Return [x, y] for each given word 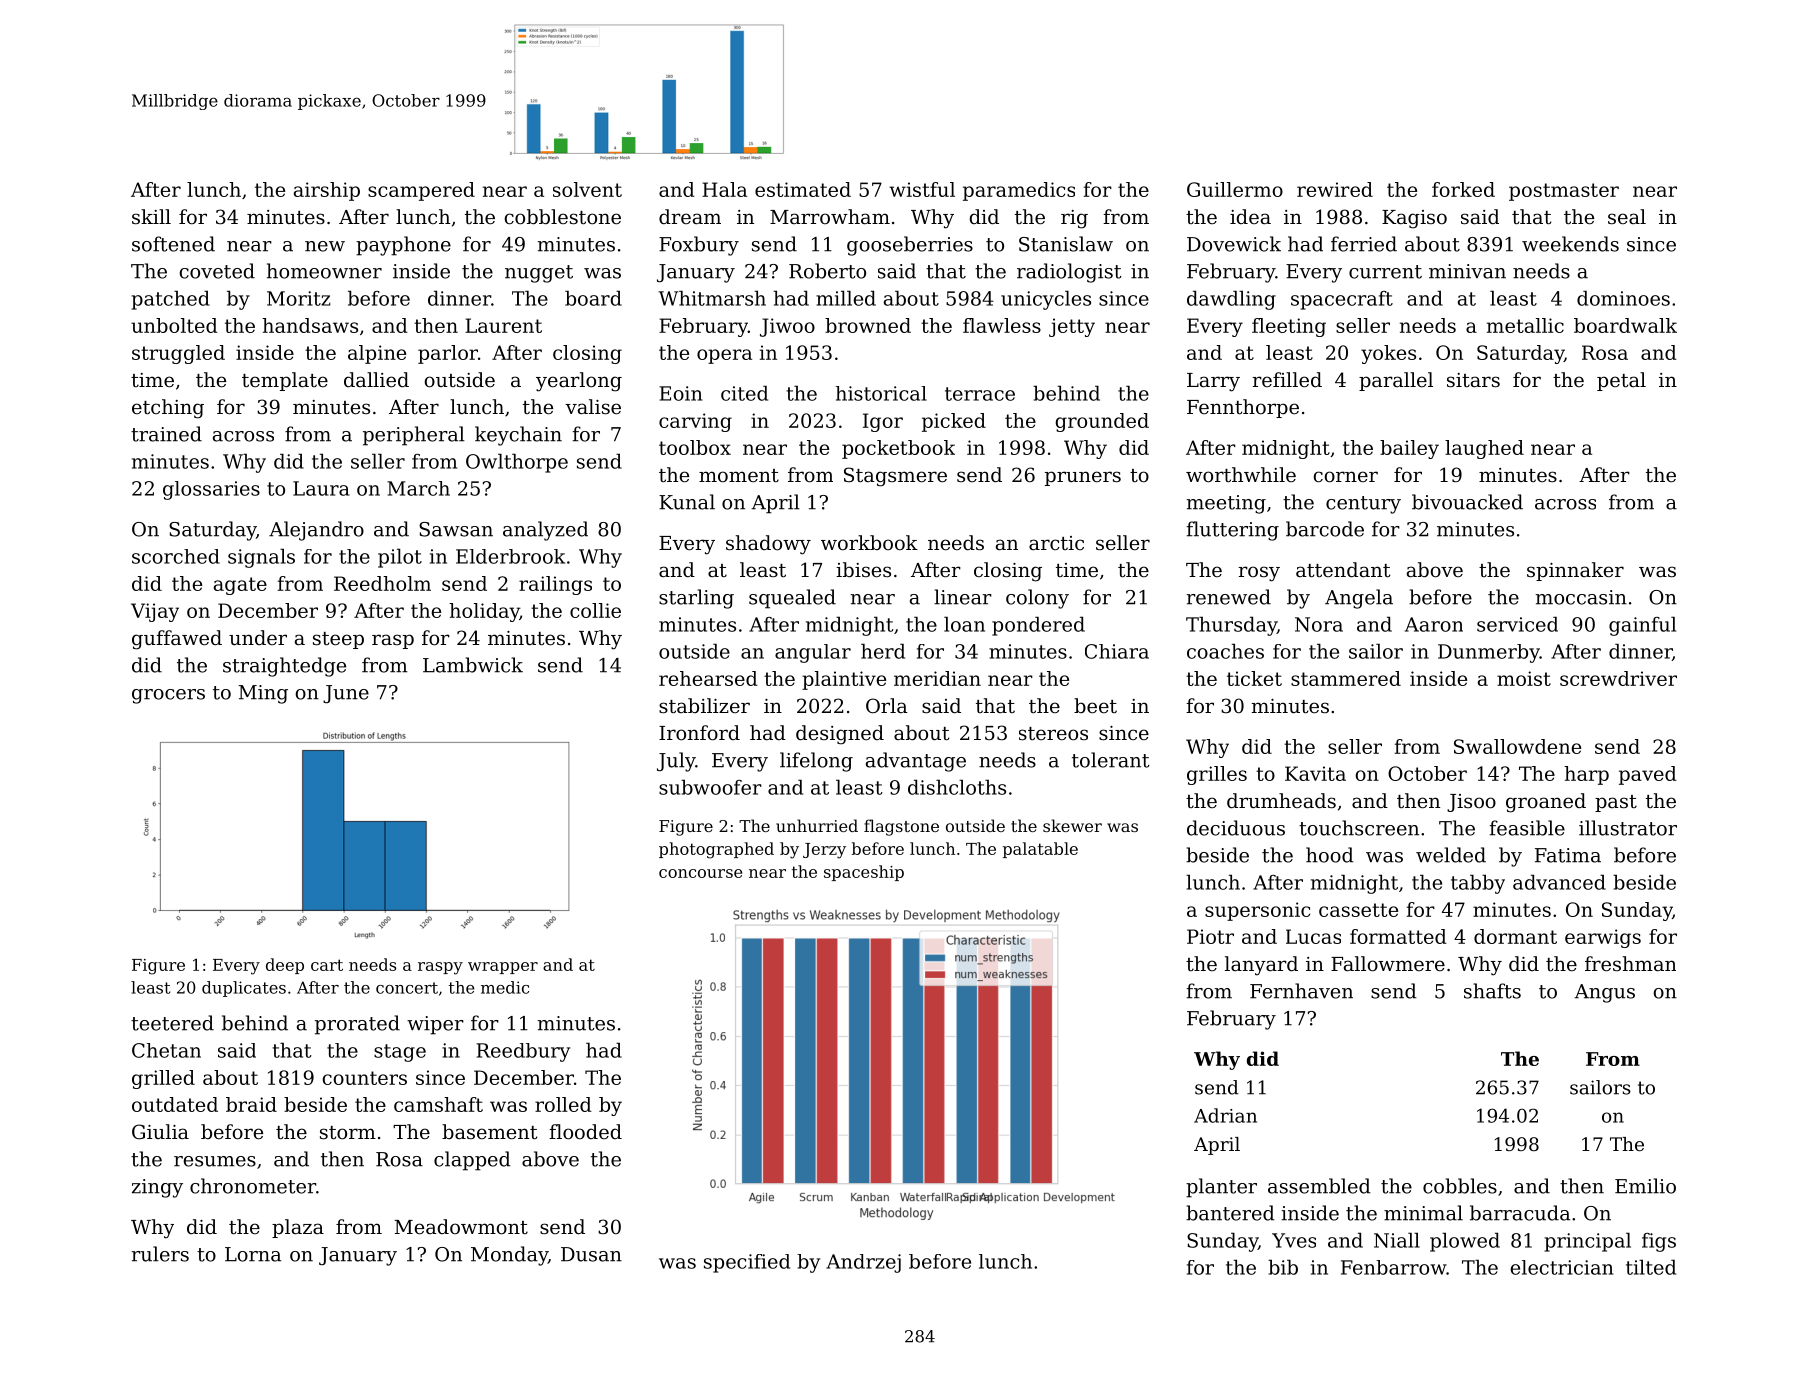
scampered [421, 191]
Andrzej [863, 1263]
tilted [1651, 1267]
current [1385, 272]
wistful [922, 189]
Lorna [253, 1254]
